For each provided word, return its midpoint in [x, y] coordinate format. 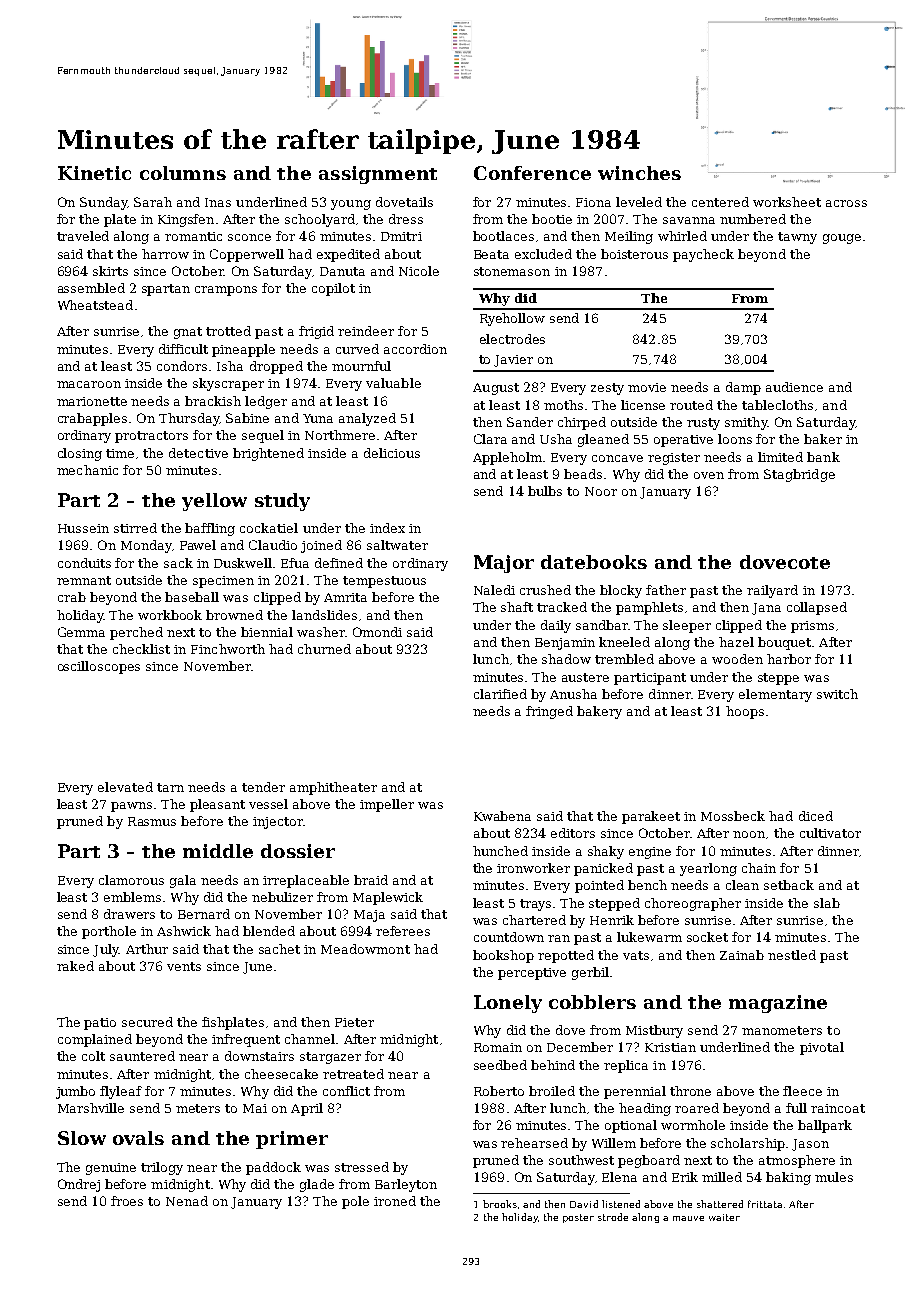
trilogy [162, 1168]
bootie [552, 219]
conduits [84, 563]
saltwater [397, 545]
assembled [91, 288]
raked [75, 966]
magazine [778, 1004]
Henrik [612, 920]
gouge [842, 239]
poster [578, 1218]
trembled [624, 659]
